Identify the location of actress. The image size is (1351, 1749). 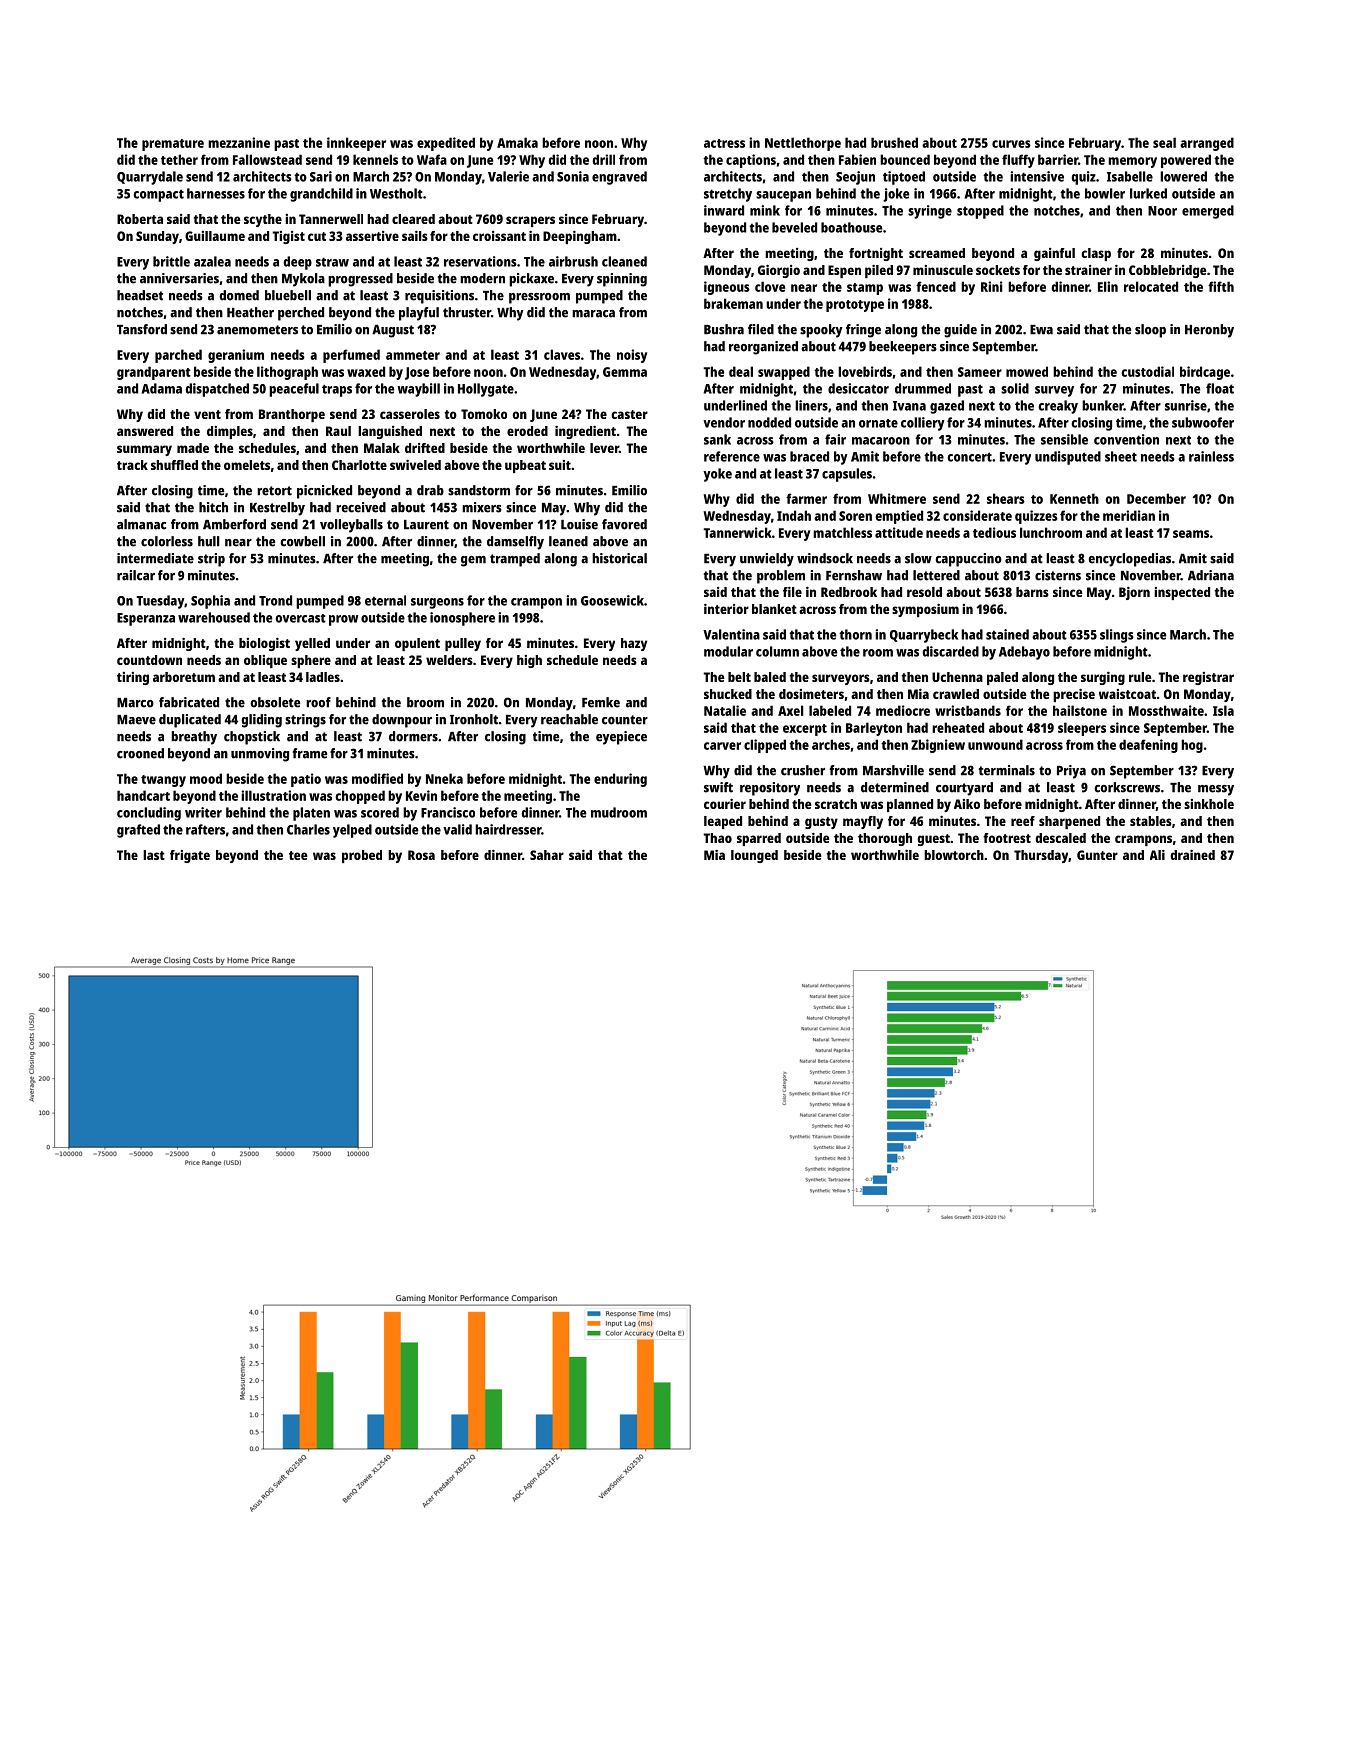
(724, 143).
